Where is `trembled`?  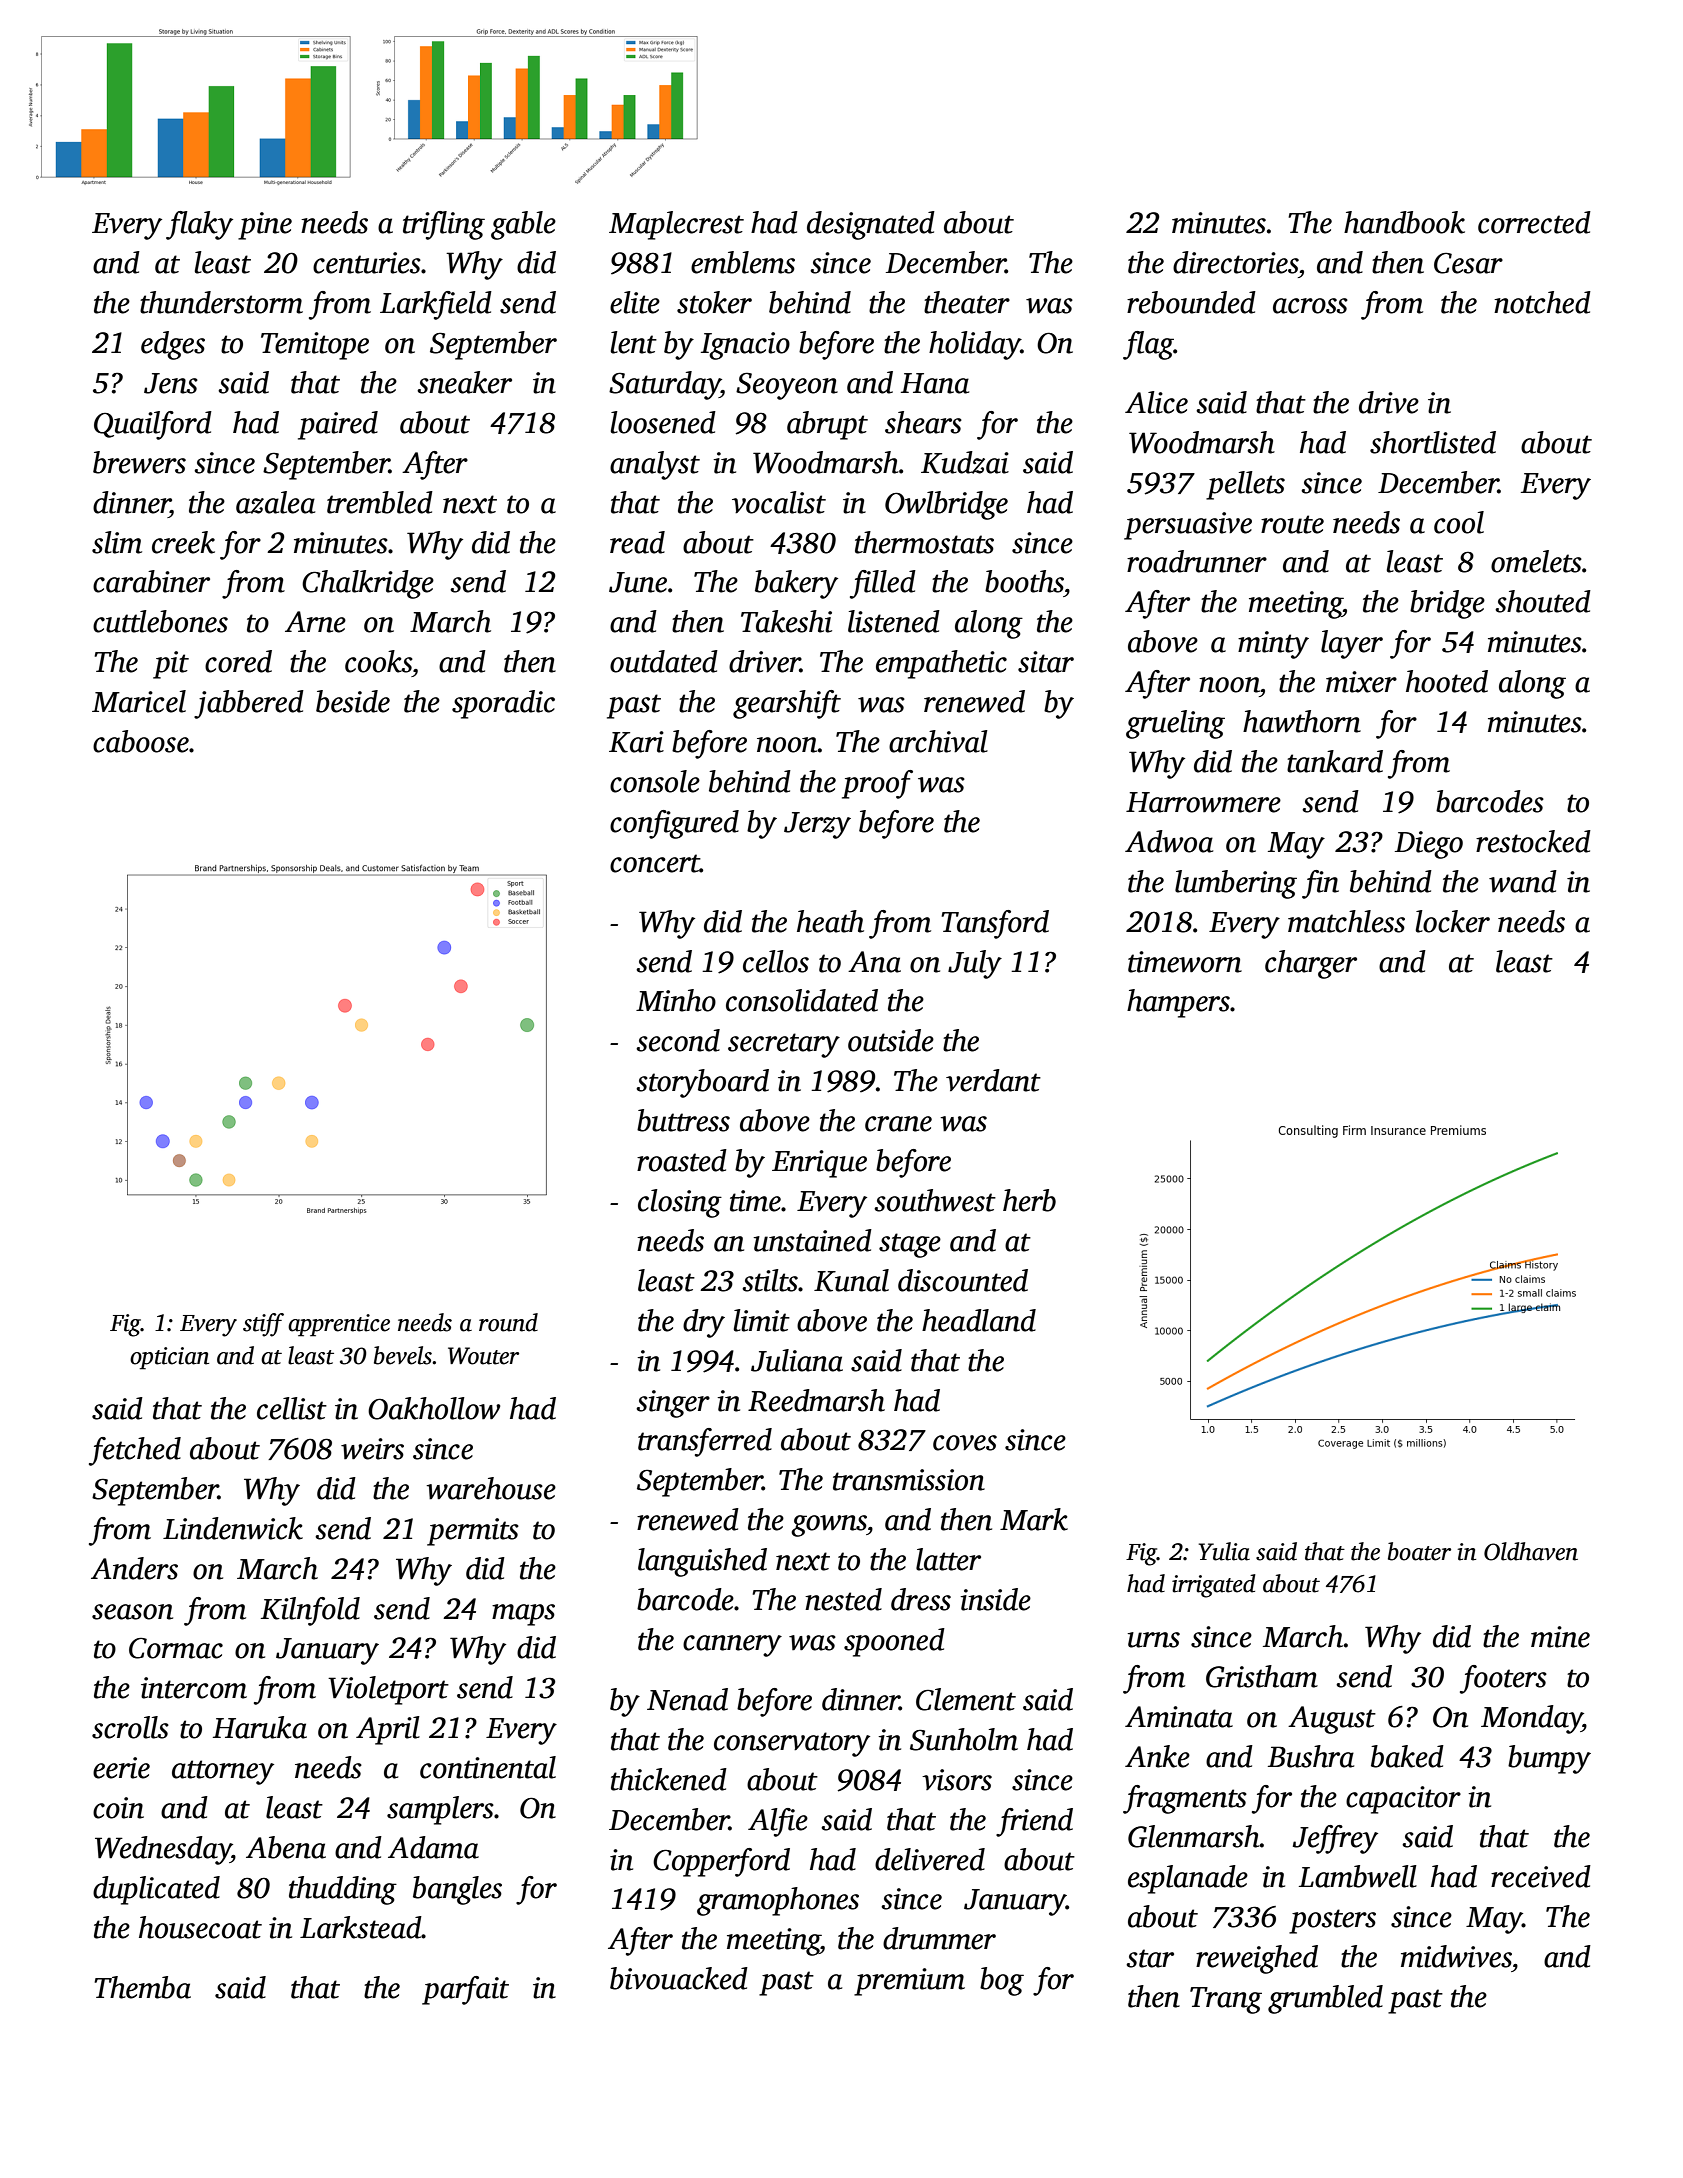 trembled is located at coordinates (380, 502).
